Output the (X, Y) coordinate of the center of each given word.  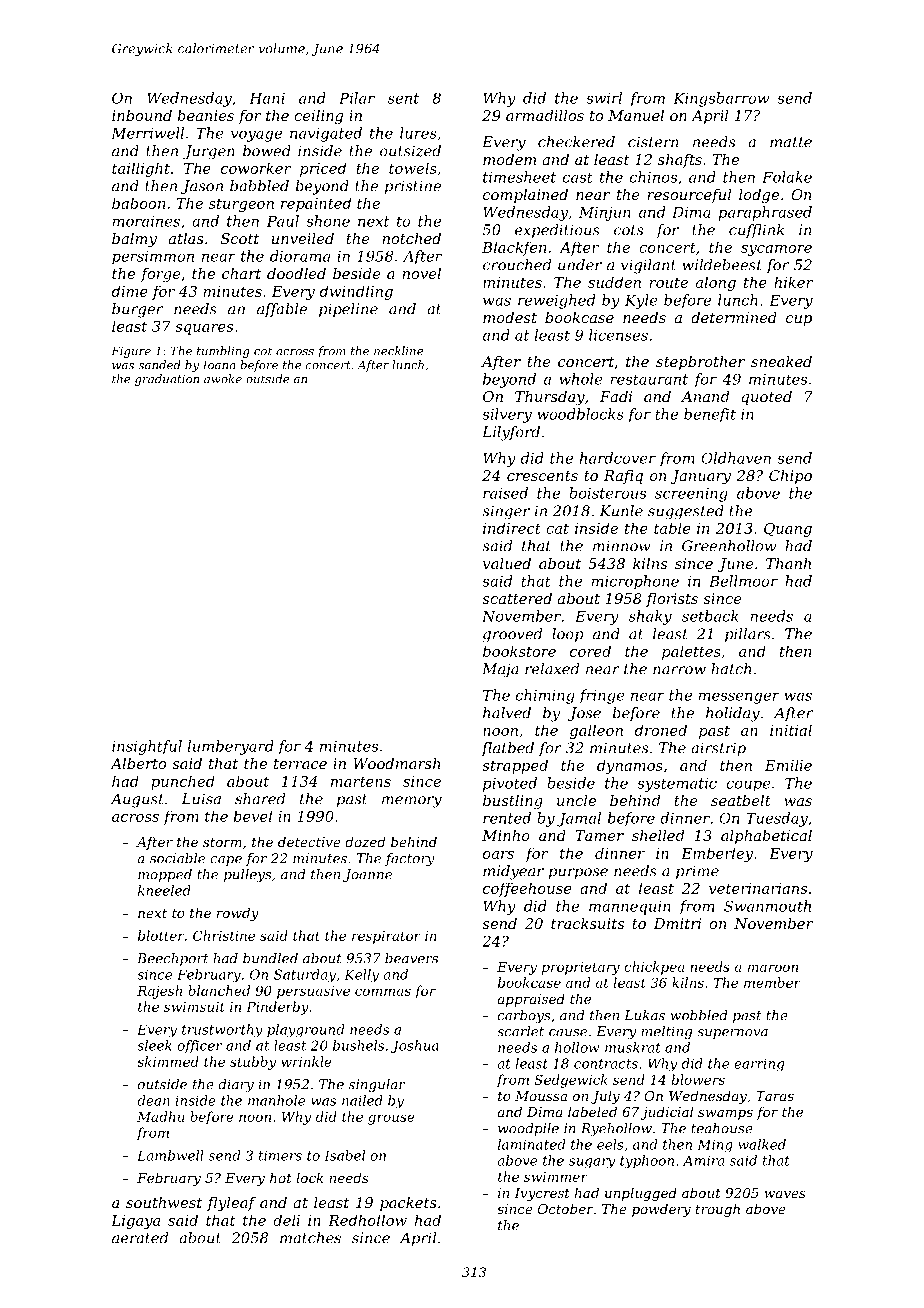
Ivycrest (542, 1194)
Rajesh (159, 992)
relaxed (552, 669)
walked (762, 1144)
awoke (223, 379)
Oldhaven (736, 458)
